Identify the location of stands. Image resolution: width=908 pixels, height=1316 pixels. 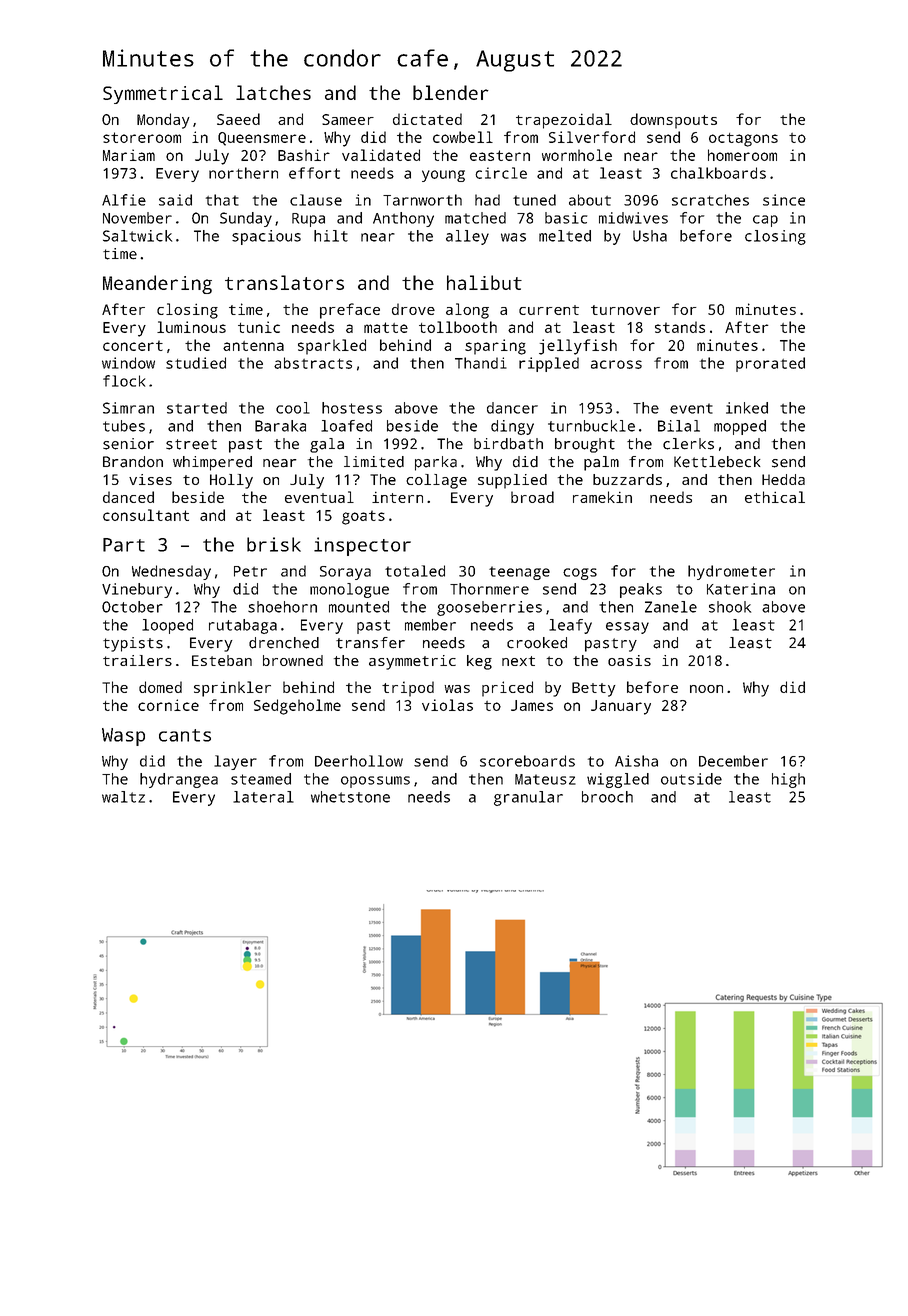
(680, 327).
